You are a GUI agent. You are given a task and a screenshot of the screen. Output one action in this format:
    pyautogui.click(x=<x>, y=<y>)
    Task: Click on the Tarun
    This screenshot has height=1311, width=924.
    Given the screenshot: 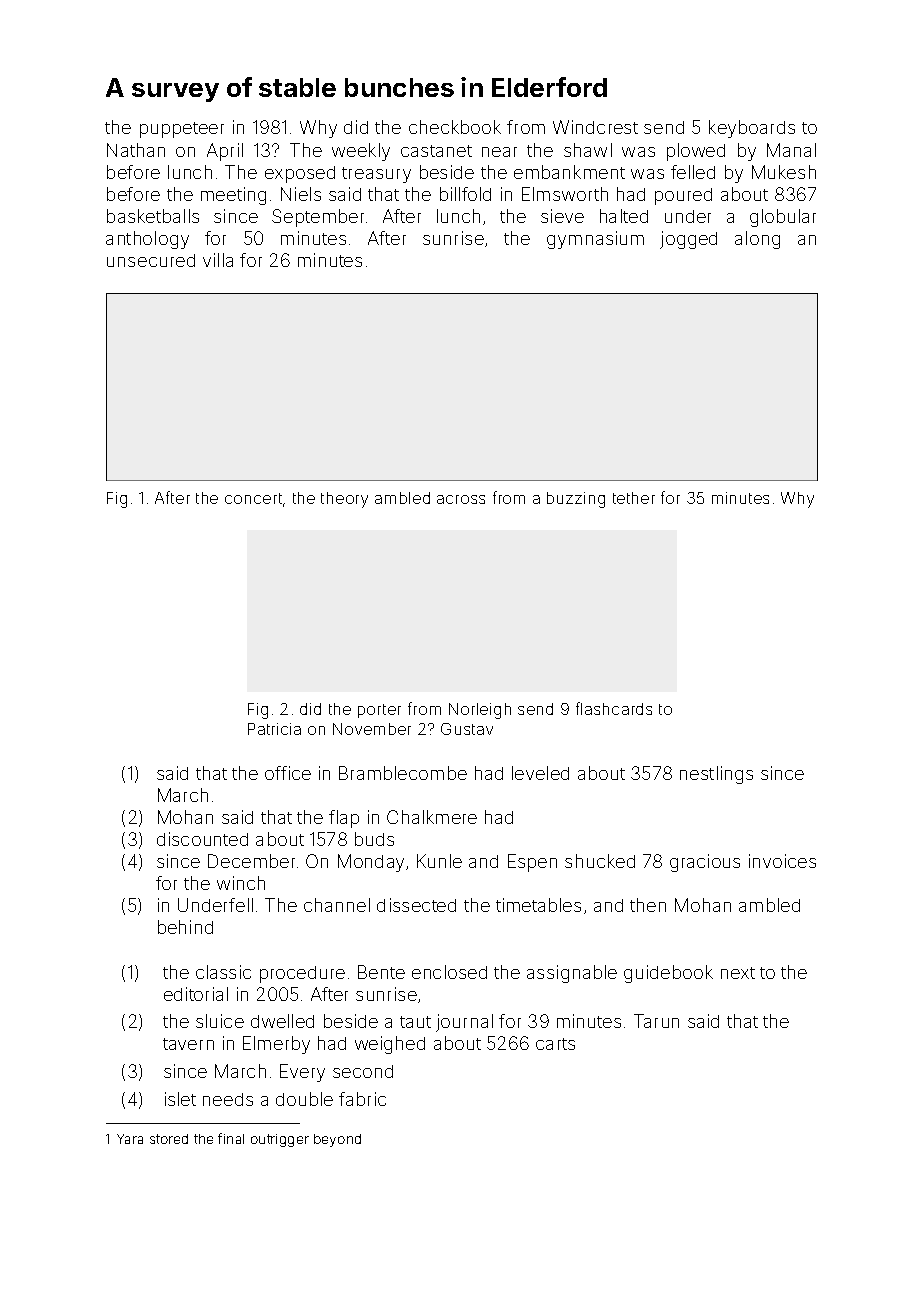 What is the action you would take?
    pyautogui.click(x=656, y=1021)
